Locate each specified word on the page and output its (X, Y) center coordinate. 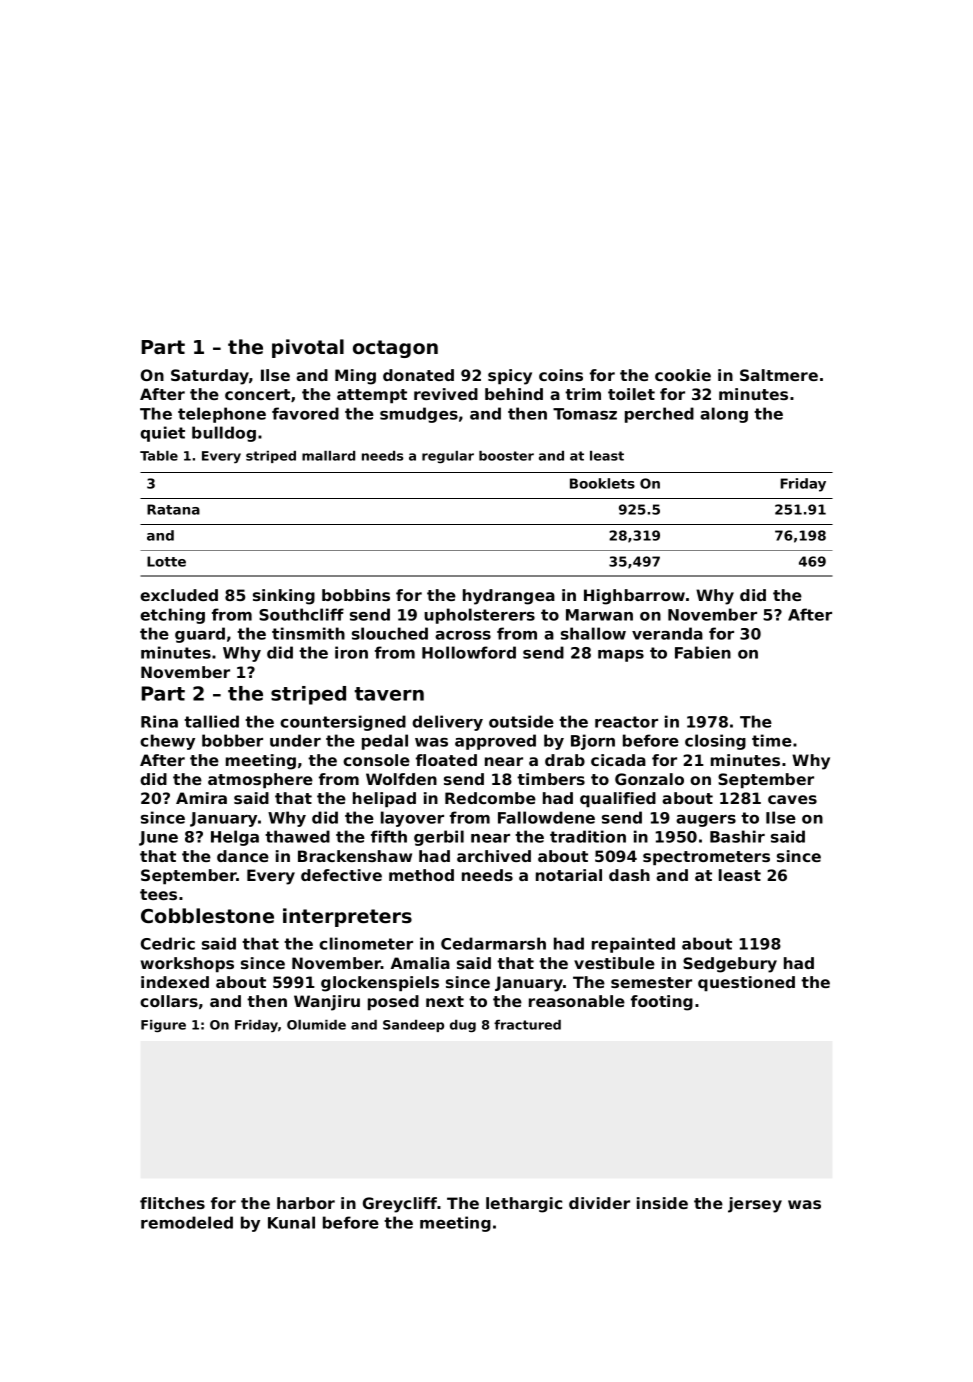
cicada (618, 760)
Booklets (602, 483)
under (295, 740)
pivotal (308, 348)
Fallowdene (546, 817)
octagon (395, 349)
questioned (746, 984)
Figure (163, 1026)
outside (521, 721)
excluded (179, 595)
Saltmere (779, 375)
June (158, 838)
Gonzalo (649, 779)
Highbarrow (634, 597)
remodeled (187, 1222)
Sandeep (413, 1026)
